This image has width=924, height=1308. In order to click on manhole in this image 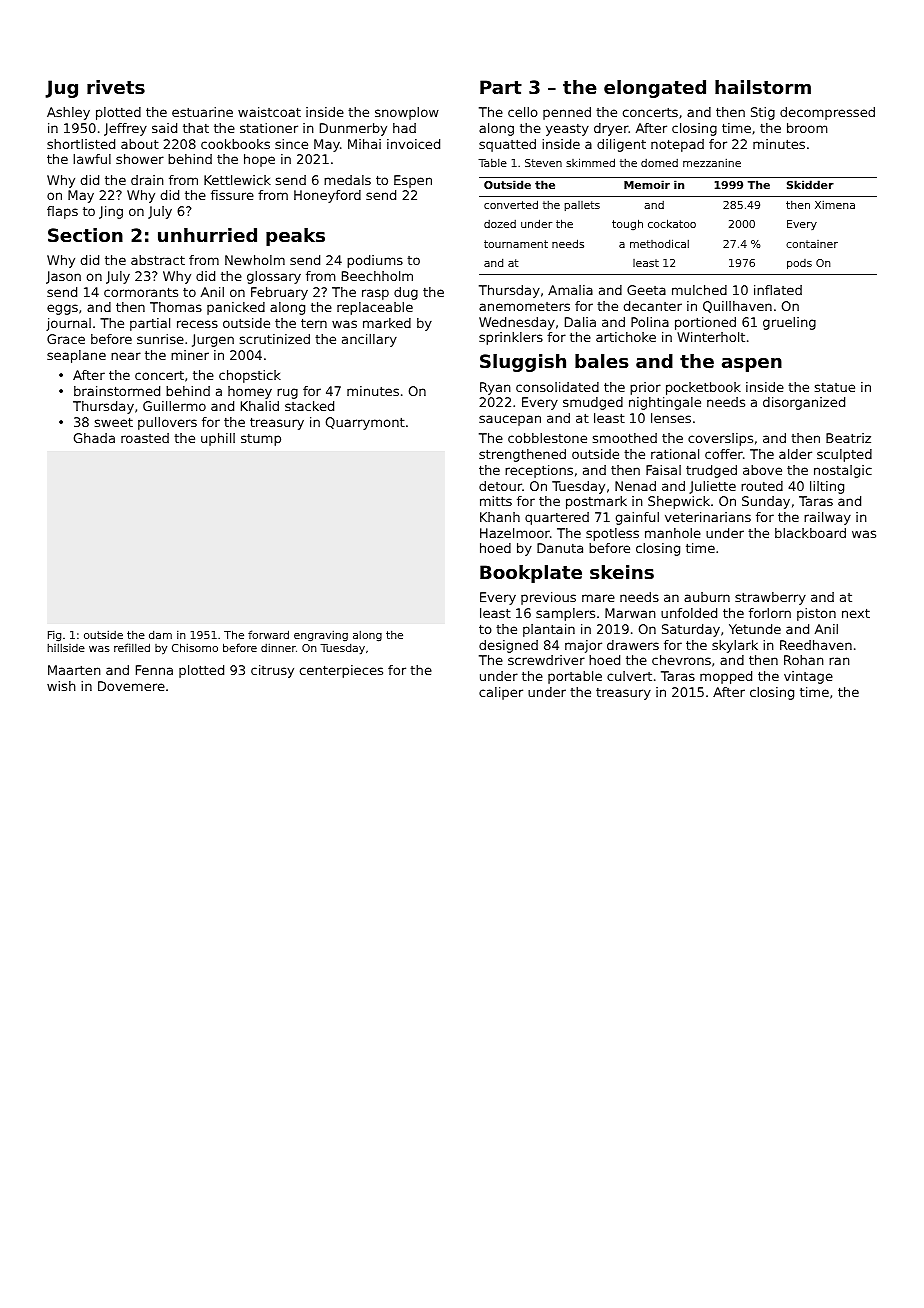, I will do `click(673, 533)`.
